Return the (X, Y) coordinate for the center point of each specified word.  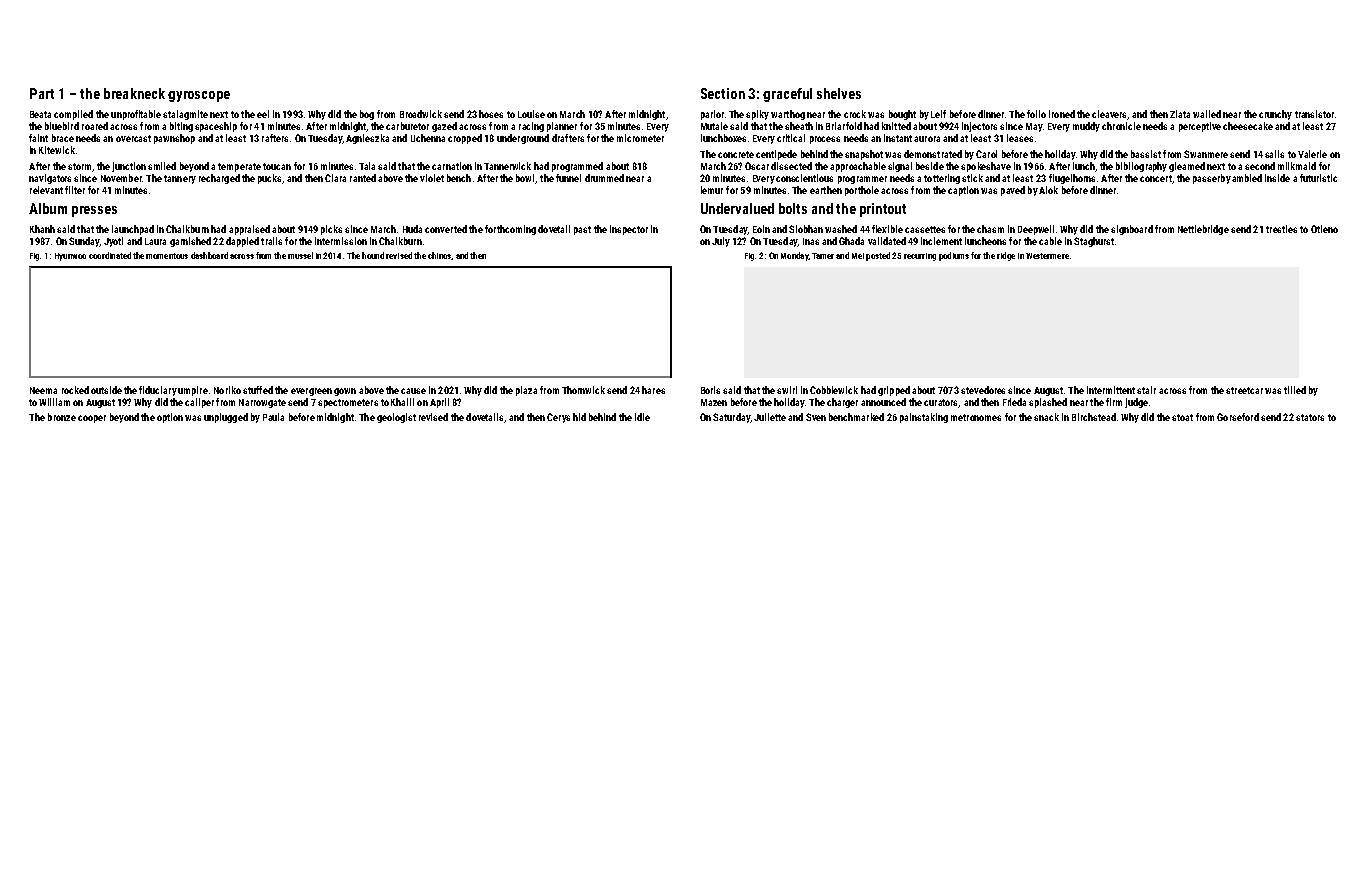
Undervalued (737, 208)
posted (878, 256)
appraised (249, 230)
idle (642, 417)
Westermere (1047, 256)
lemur (712, 190)
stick (972, 178)
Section (723, 93)
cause (413, 391)
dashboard (209, 255)
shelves (839, 93)
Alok (1048, 190)
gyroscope (199, 96)
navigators (50, 179)
